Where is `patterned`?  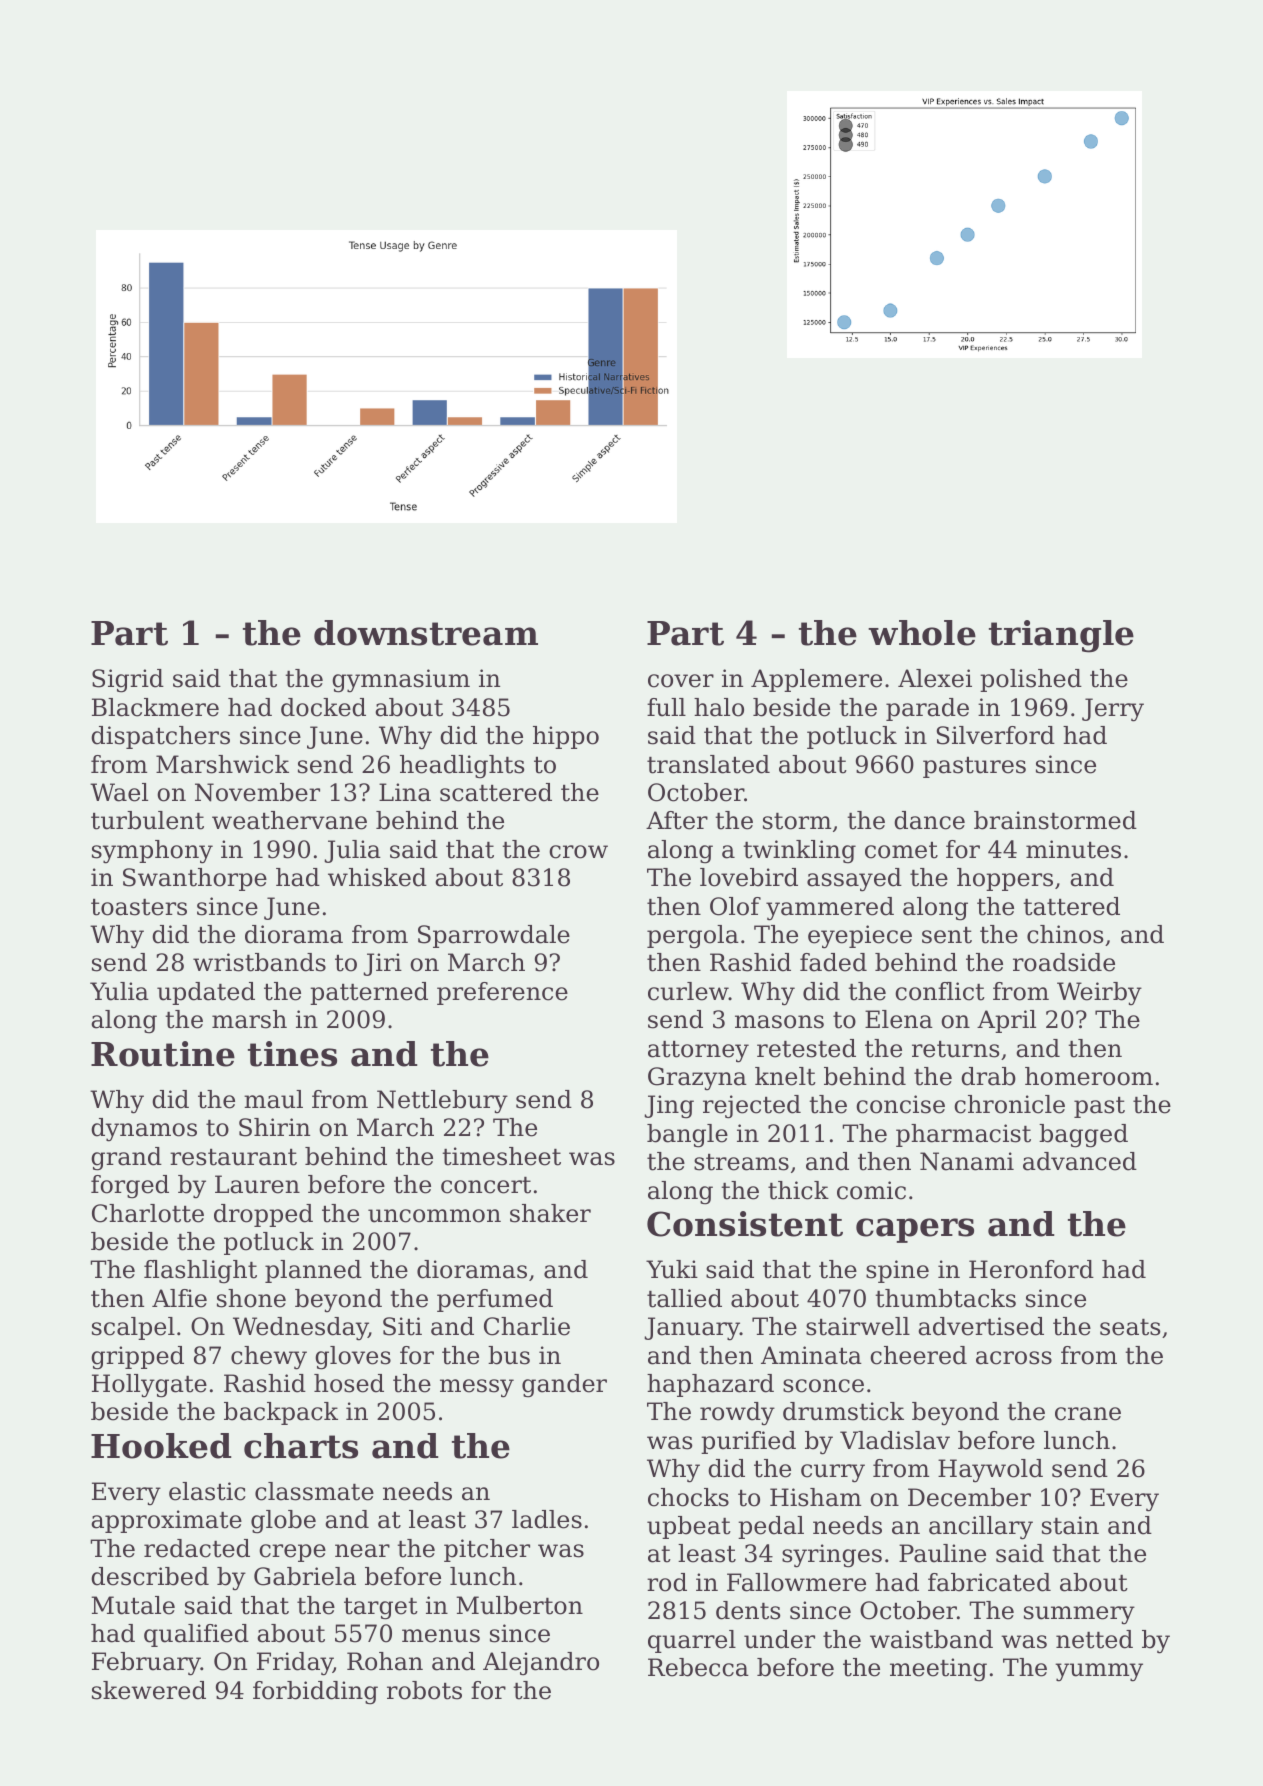
patterned is located at coordinates (369, 993).
